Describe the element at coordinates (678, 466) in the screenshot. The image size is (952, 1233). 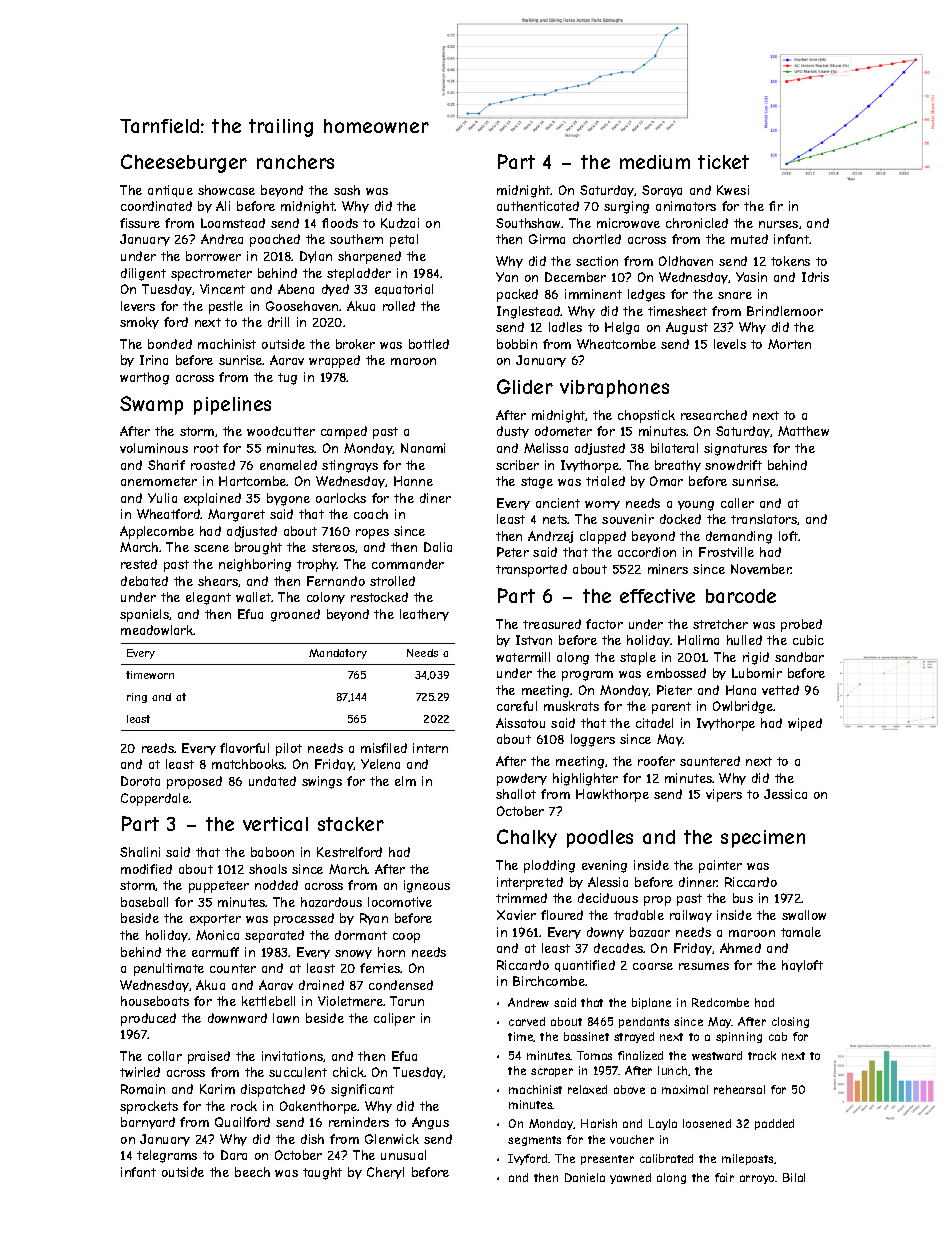
I see `breathy` at that location.
